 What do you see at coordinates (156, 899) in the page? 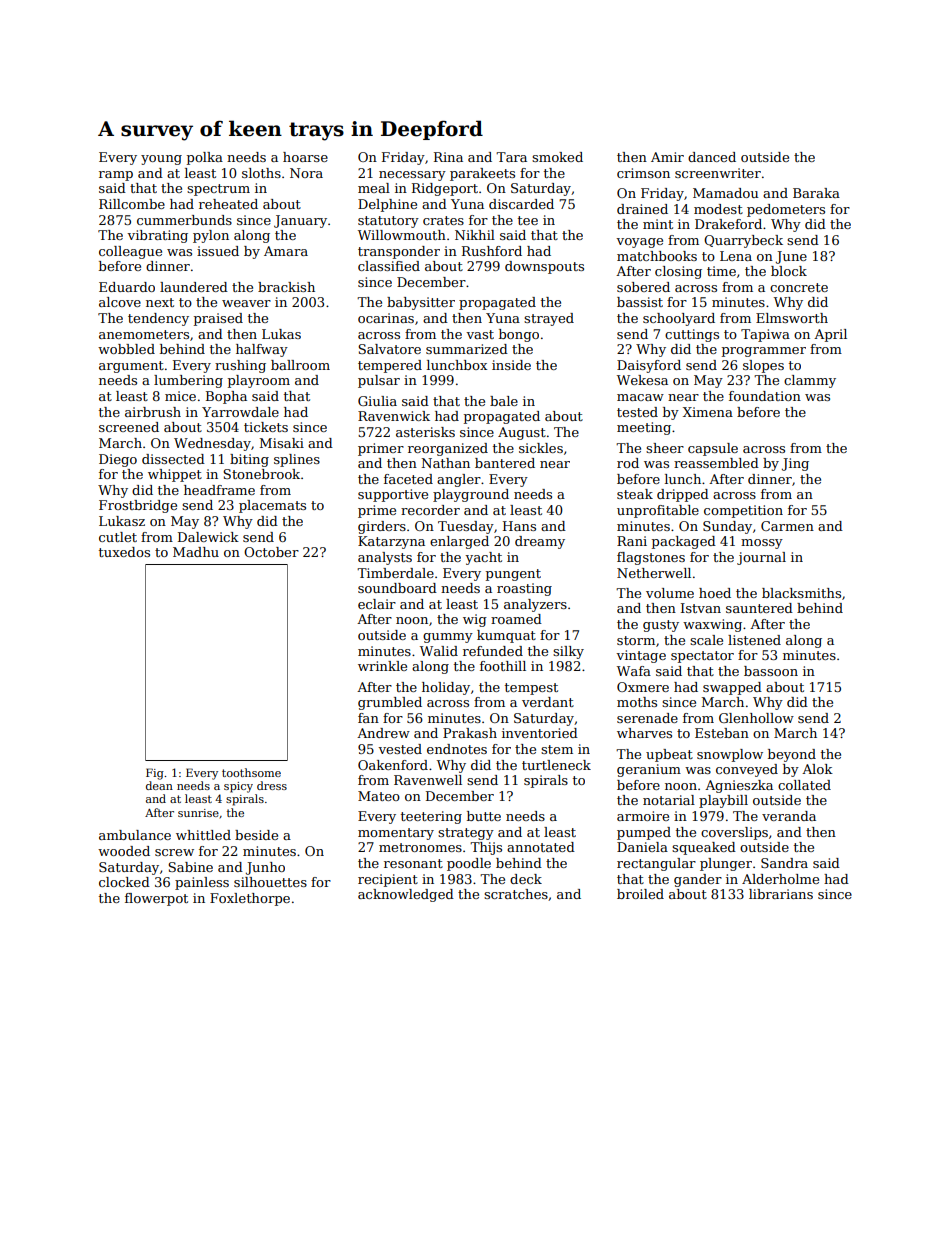
I see `flowerpot` at bounding box center [156, 899].
